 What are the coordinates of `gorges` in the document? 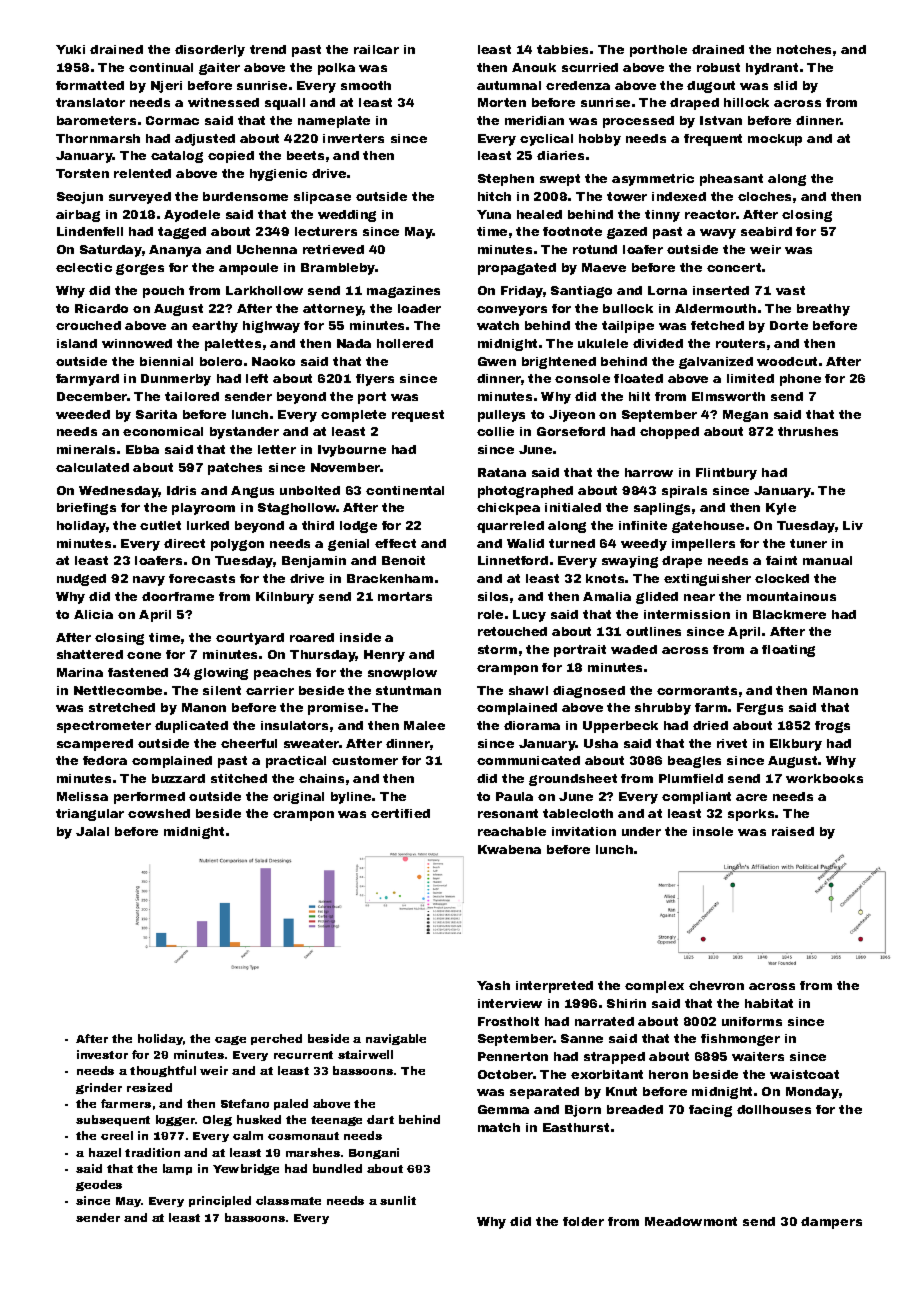 It's located at (140, 269).
